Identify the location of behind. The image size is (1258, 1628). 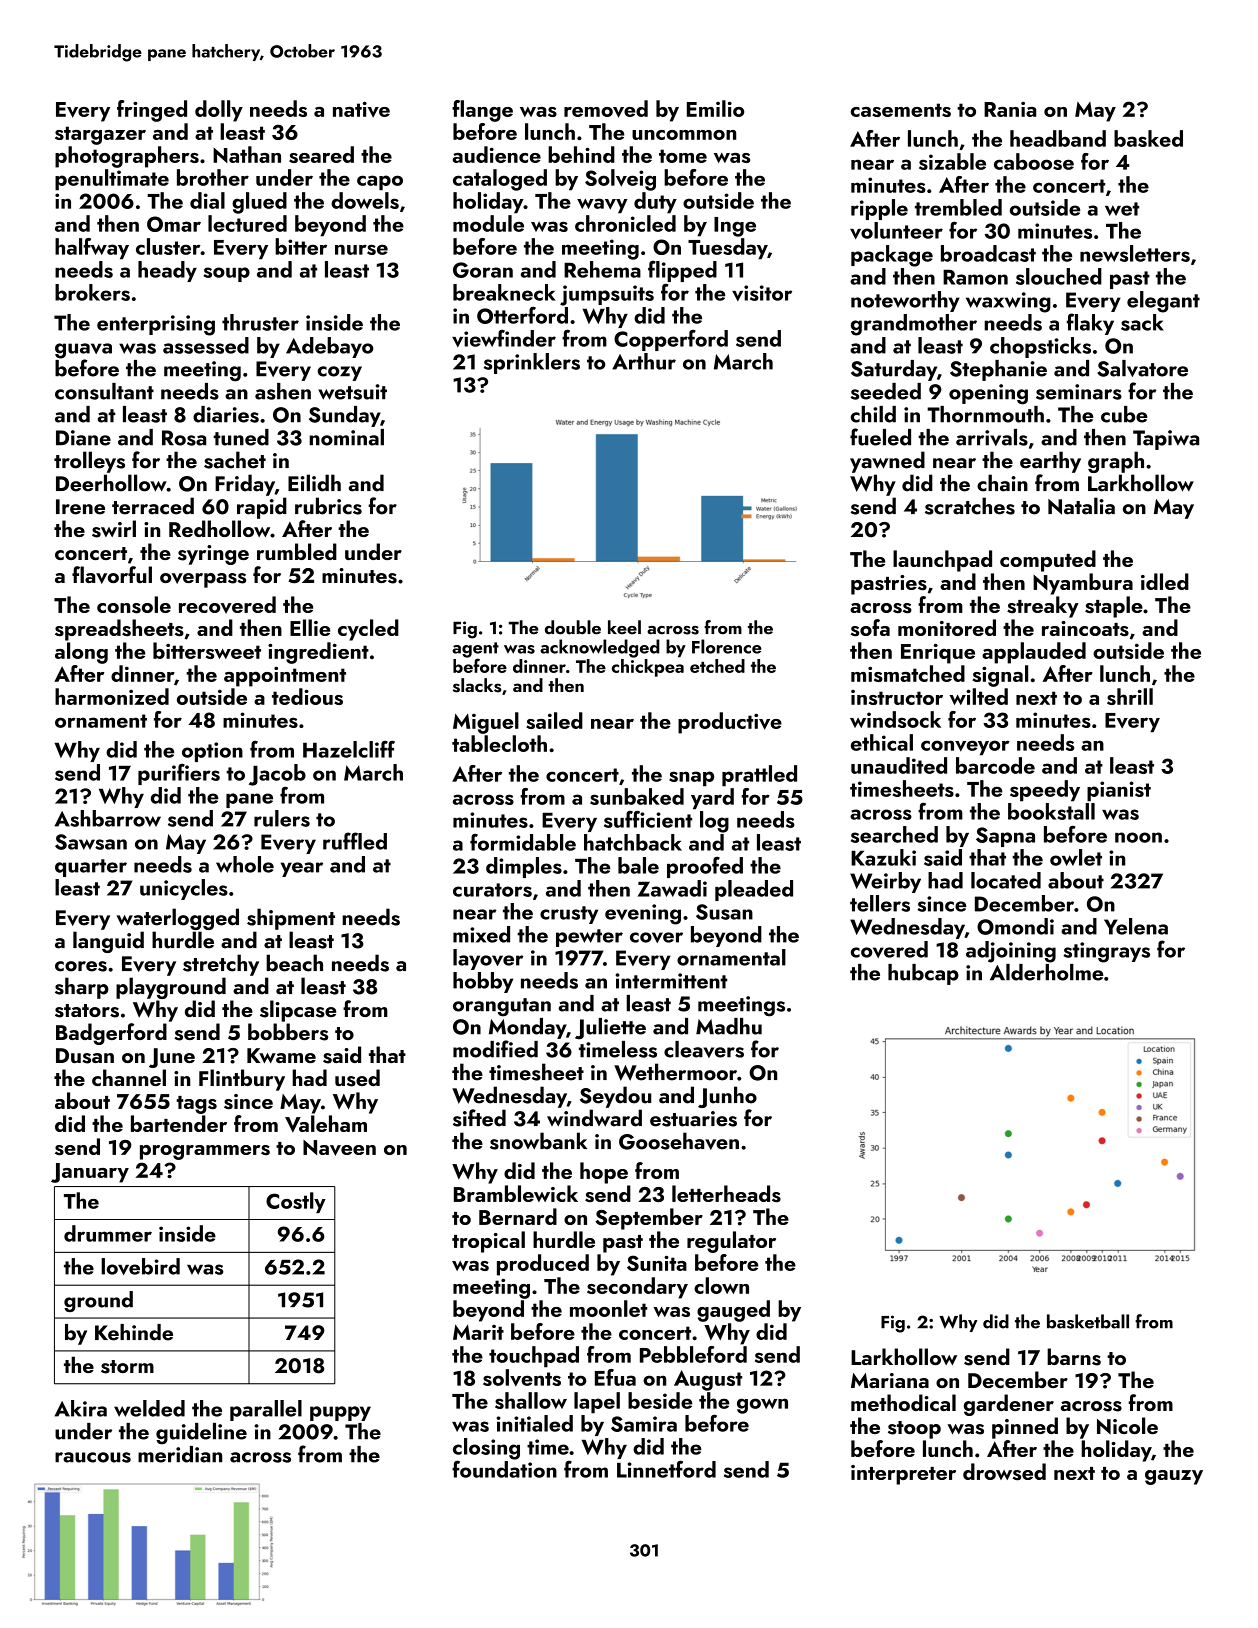
(581, 154).
